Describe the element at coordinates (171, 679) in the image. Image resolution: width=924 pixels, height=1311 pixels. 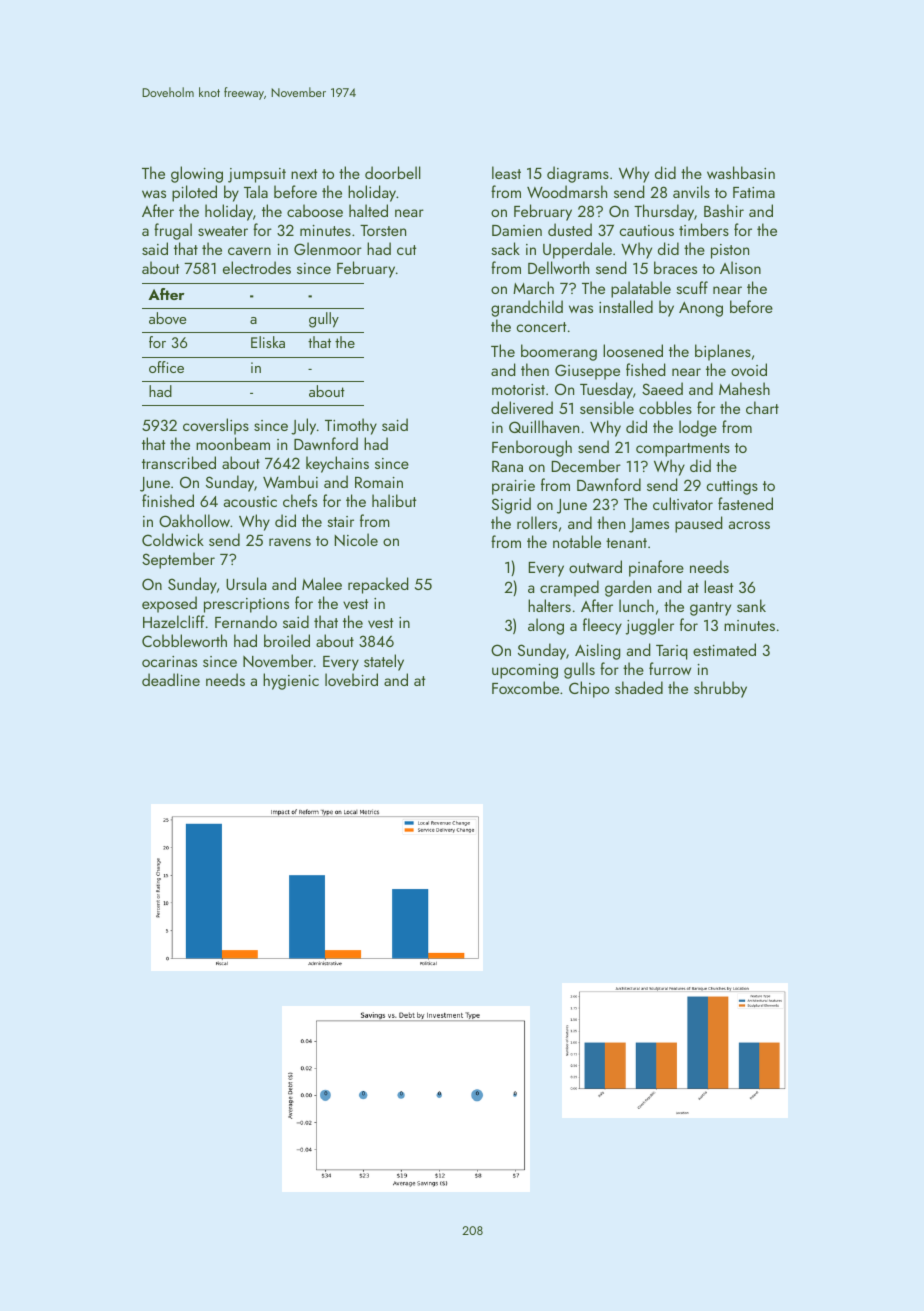
I see `deadline` at that location.
